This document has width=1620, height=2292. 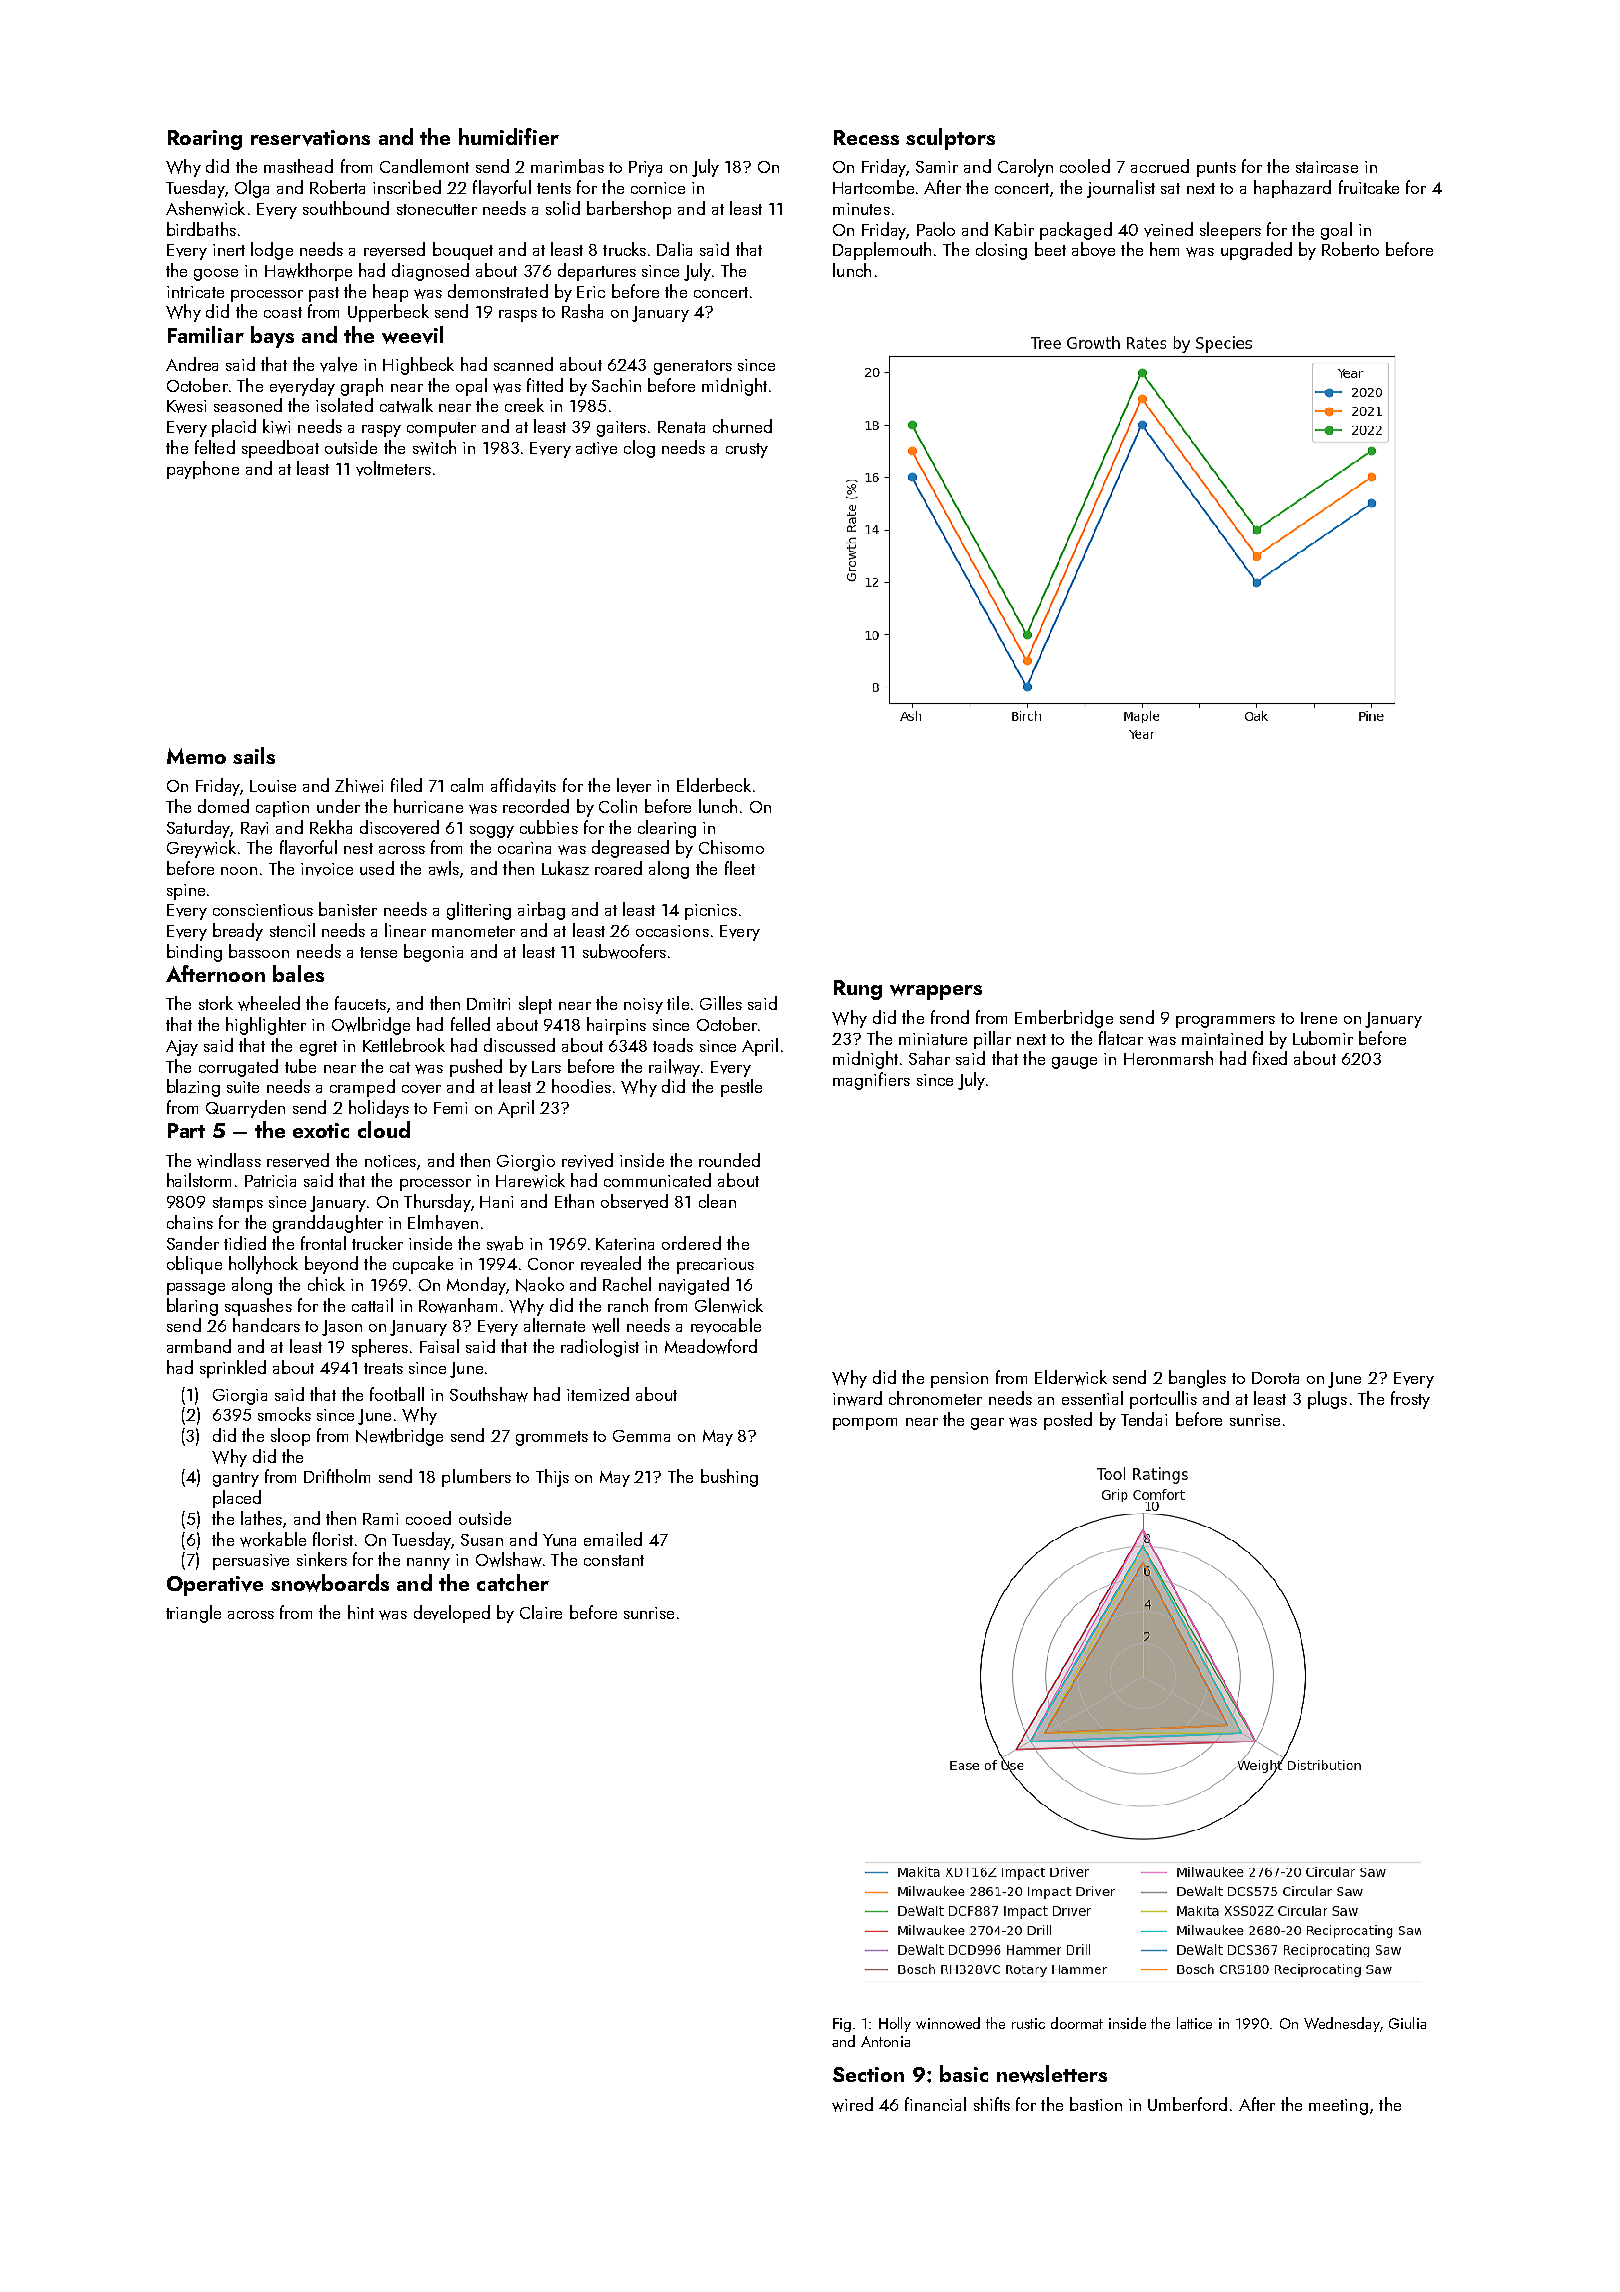 What do you see at coordinates (1319, 1018) in the document?
I see `Irene` at bounding box center [1319, 1018].
